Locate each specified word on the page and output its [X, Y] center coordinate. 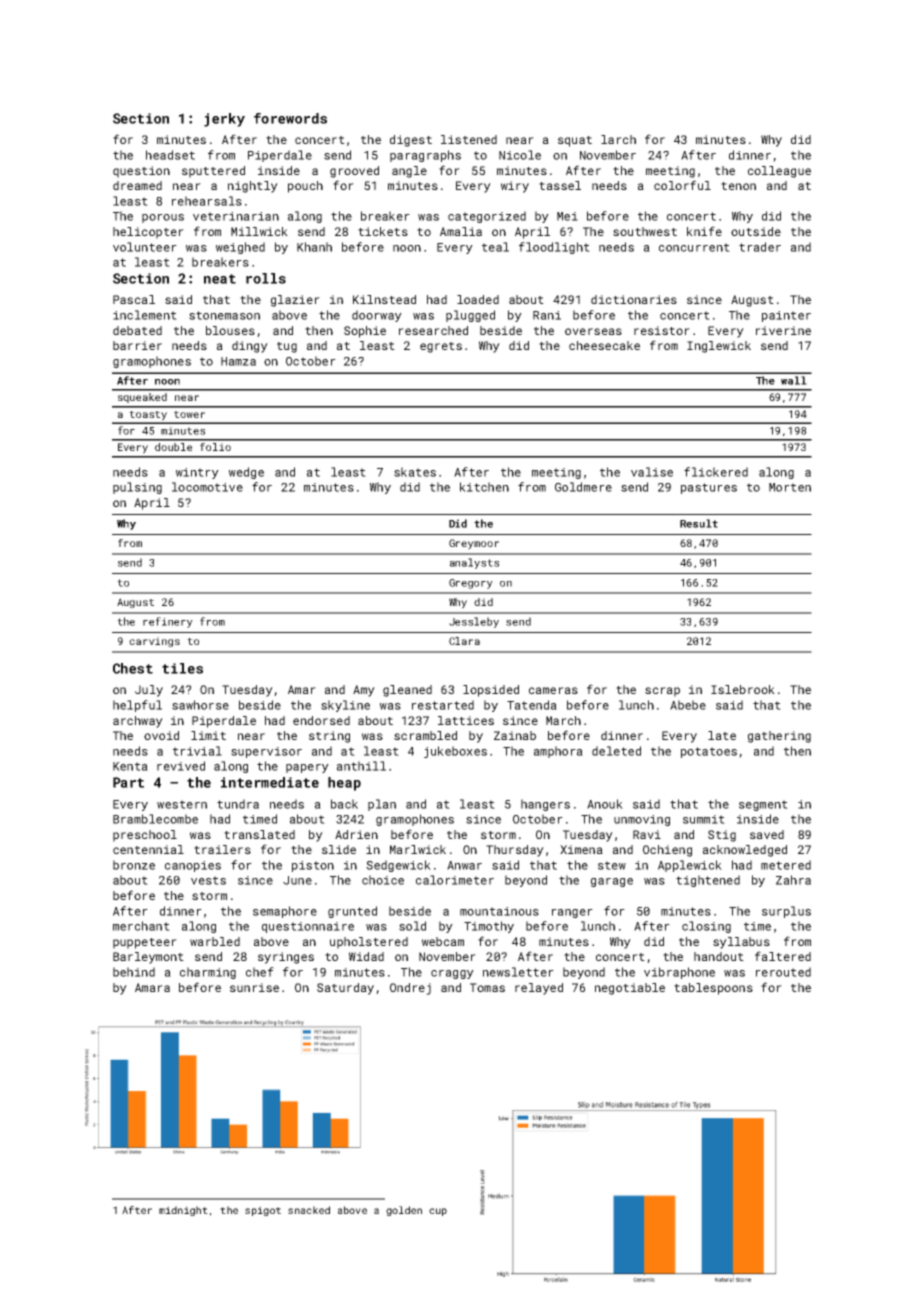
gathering [779, 737]
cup [438, 1212]
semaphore [285, 912]
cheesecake [604, 345]
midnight [183, 1211]
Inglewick [719, 347]
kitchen [484, 487]
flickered [716, 472]
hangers [545, 805]
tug [287, 347]
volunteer [145, 247]
